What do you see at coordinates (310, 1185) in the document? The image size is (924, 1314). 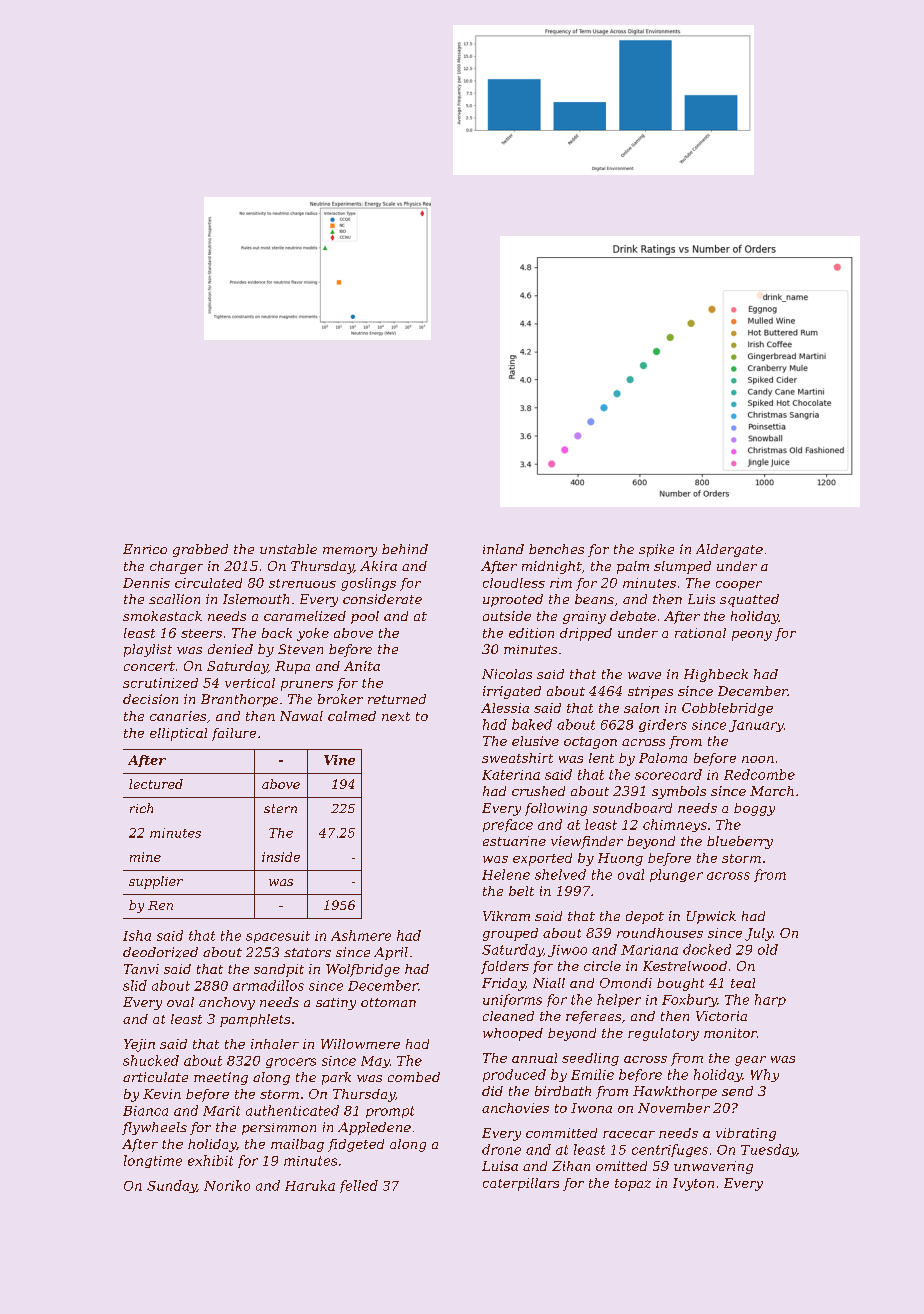 I see `Haruka` at bounding box center [310, 1185].
